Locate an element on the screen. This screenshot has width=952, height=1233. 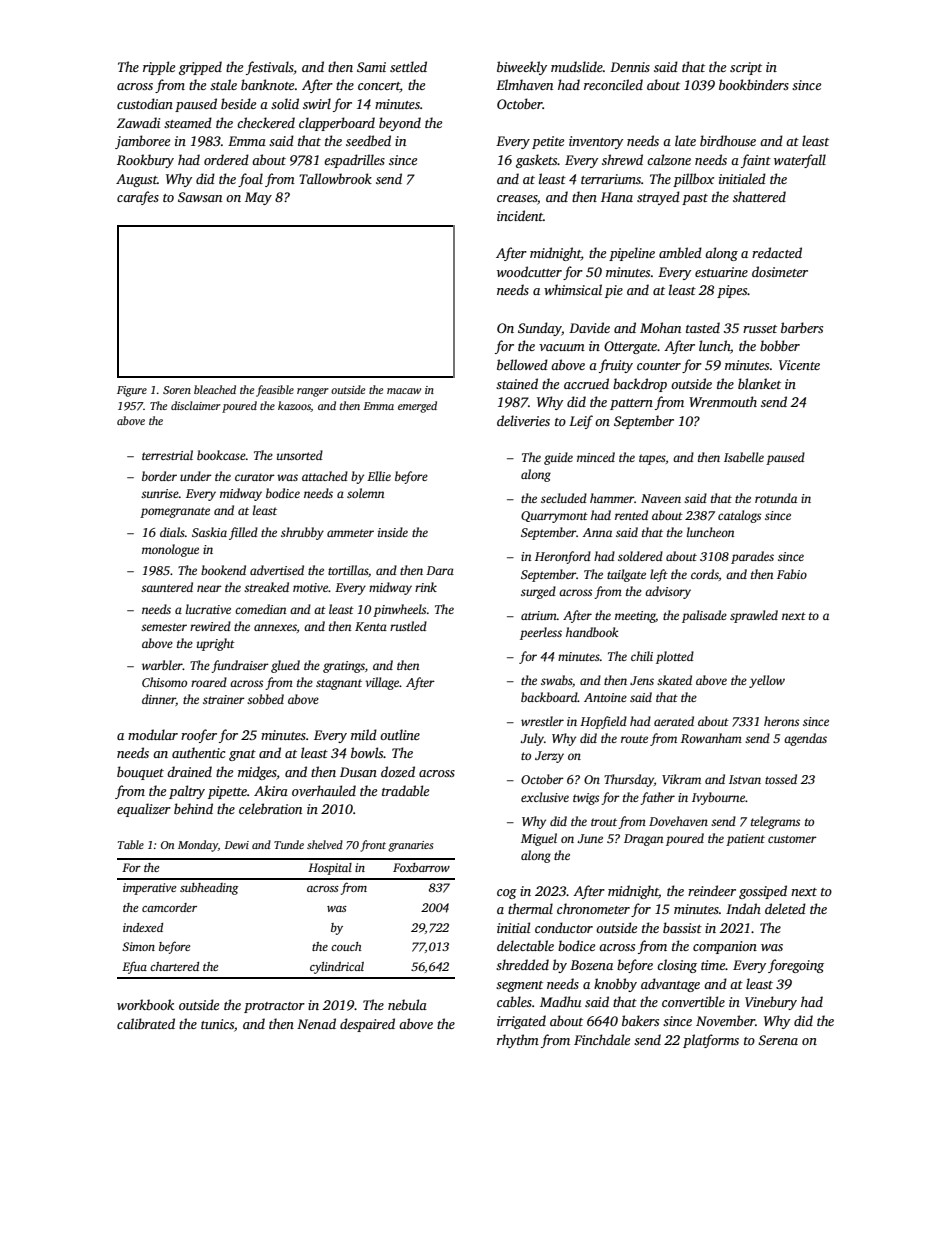
Tunde is located at coordinates (289, 844).
